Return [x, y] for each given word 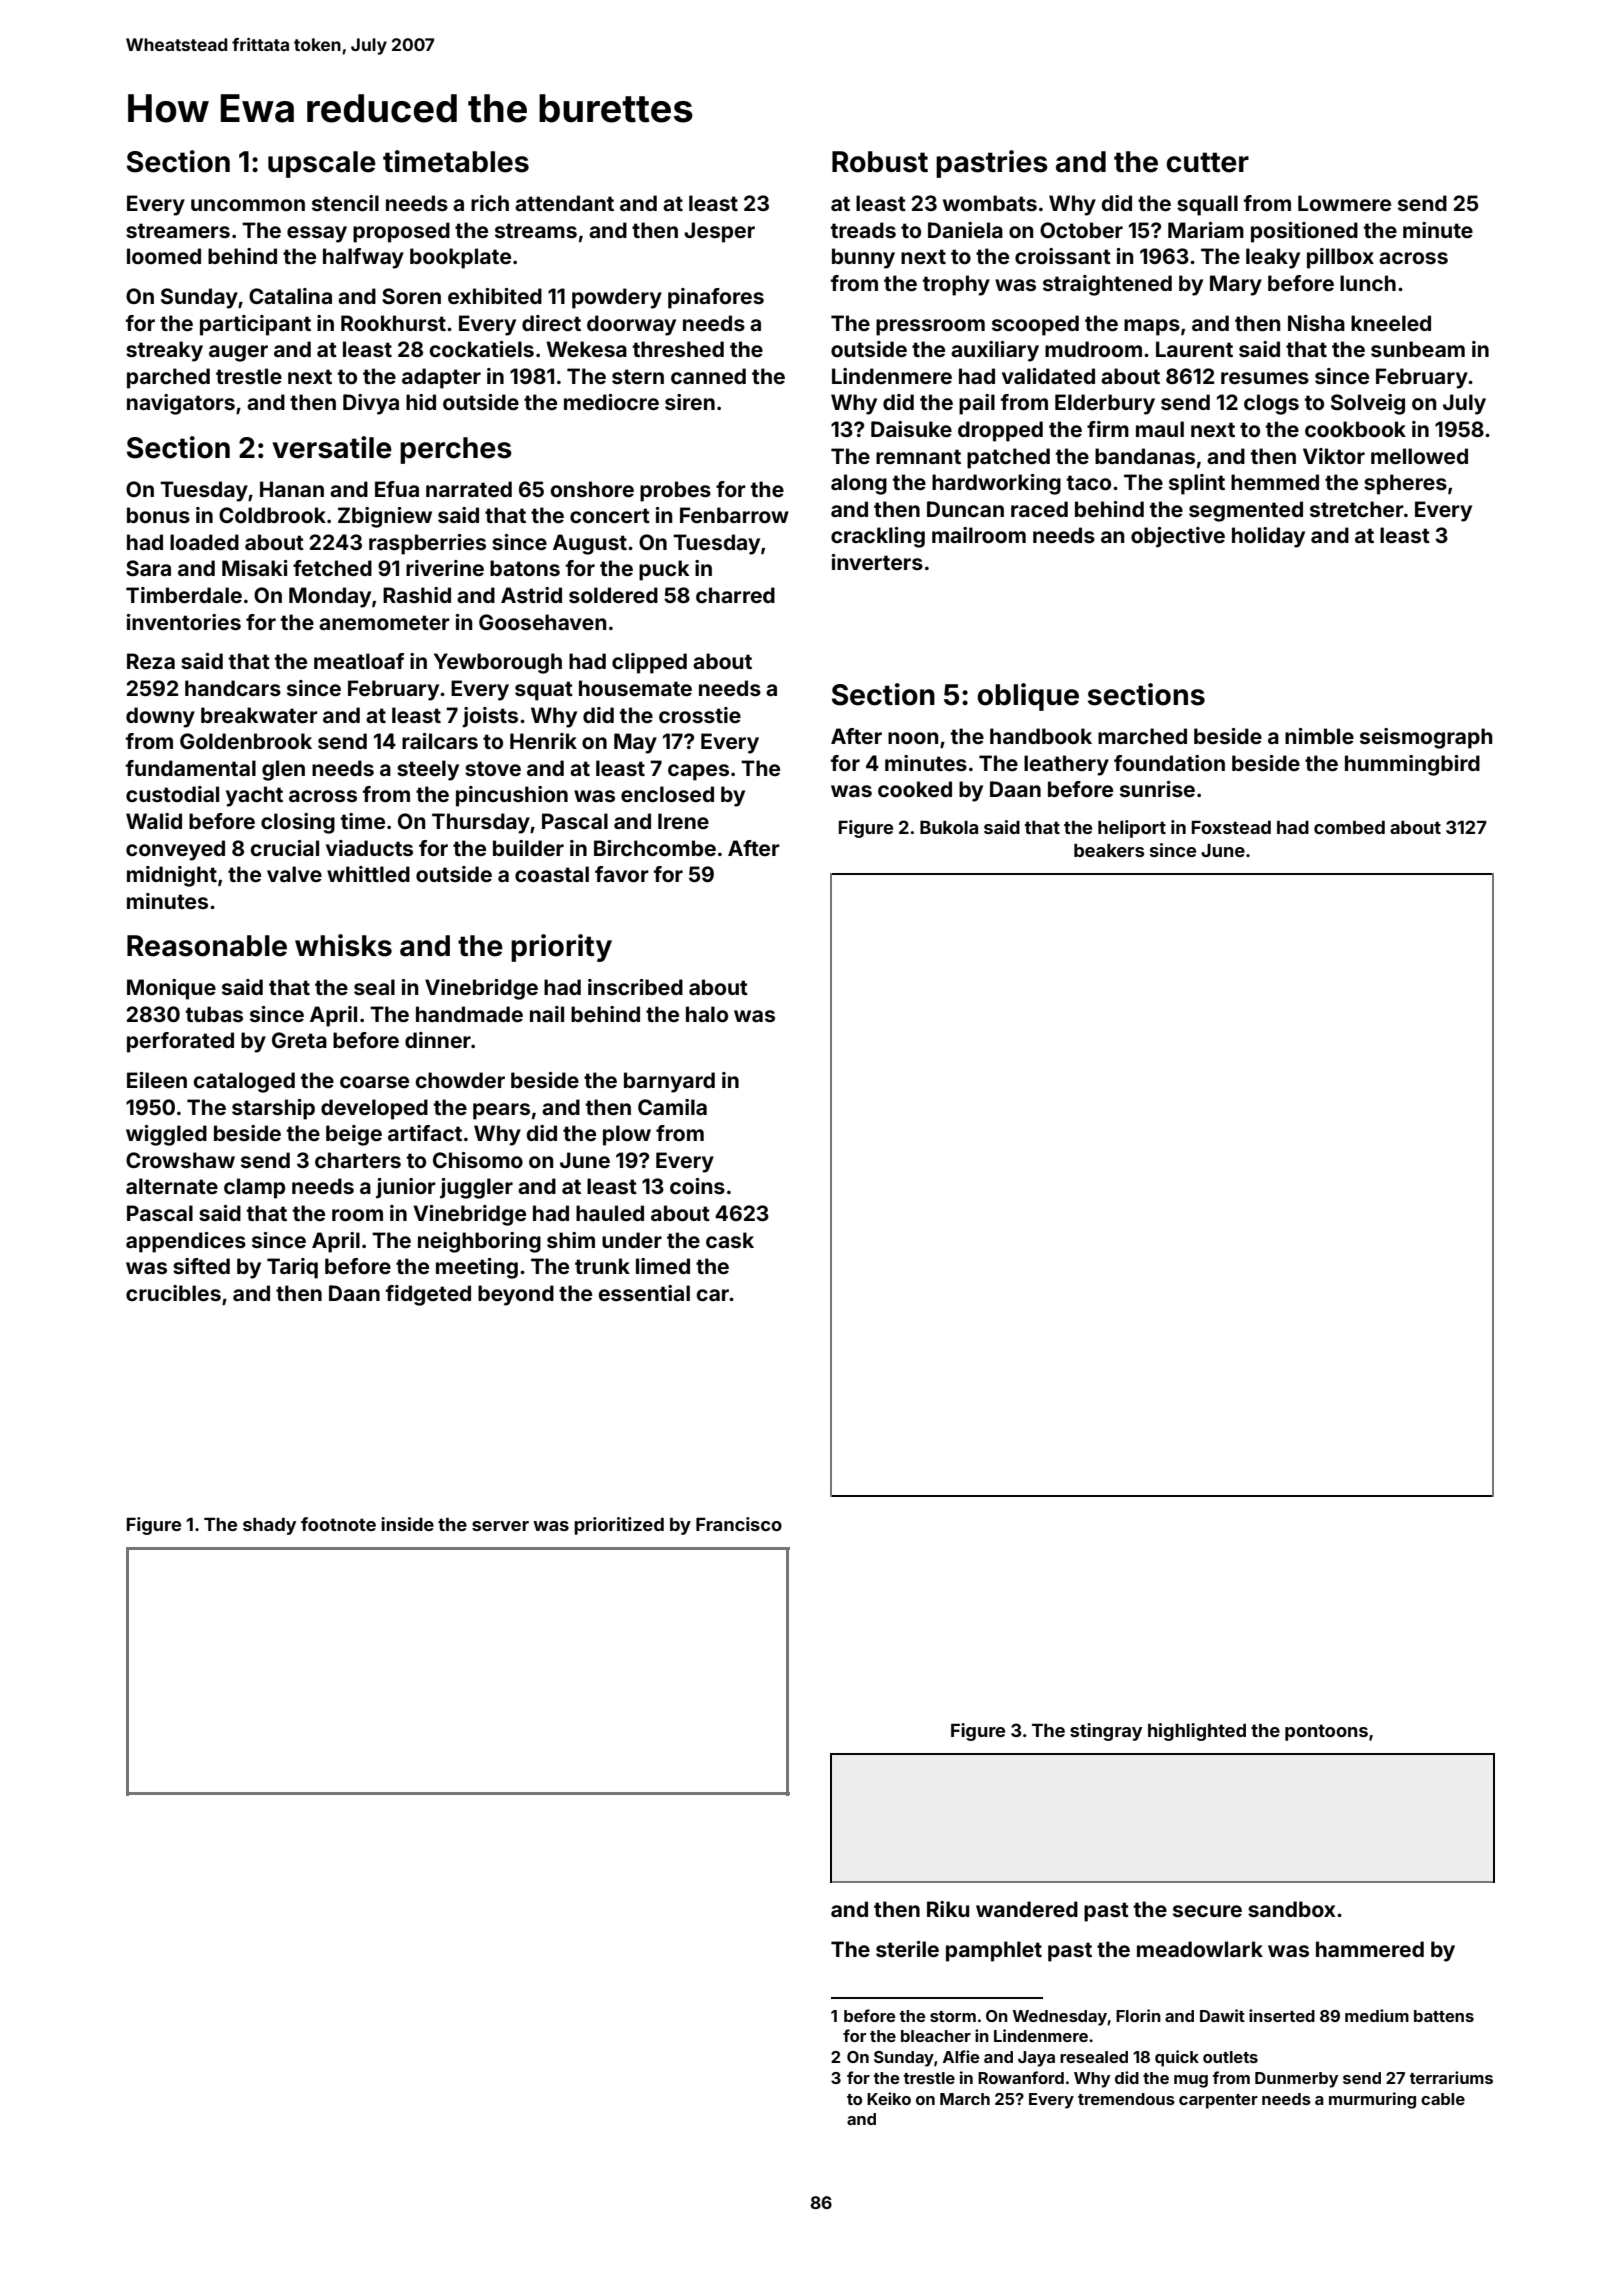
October [1081, 230]
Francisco [739, 1524]
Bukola [949, 827]
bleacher [936, 2036]
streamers [178, 230]
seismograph [1426, 738]
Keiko [889, 2098]
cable [1443, 2099]
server [500, 1526]
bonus [158, 515]
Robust [880, 162]
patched [1008, 458]
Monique [171, 989]
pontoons [1326, 1732]
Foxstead [1231, 827]
